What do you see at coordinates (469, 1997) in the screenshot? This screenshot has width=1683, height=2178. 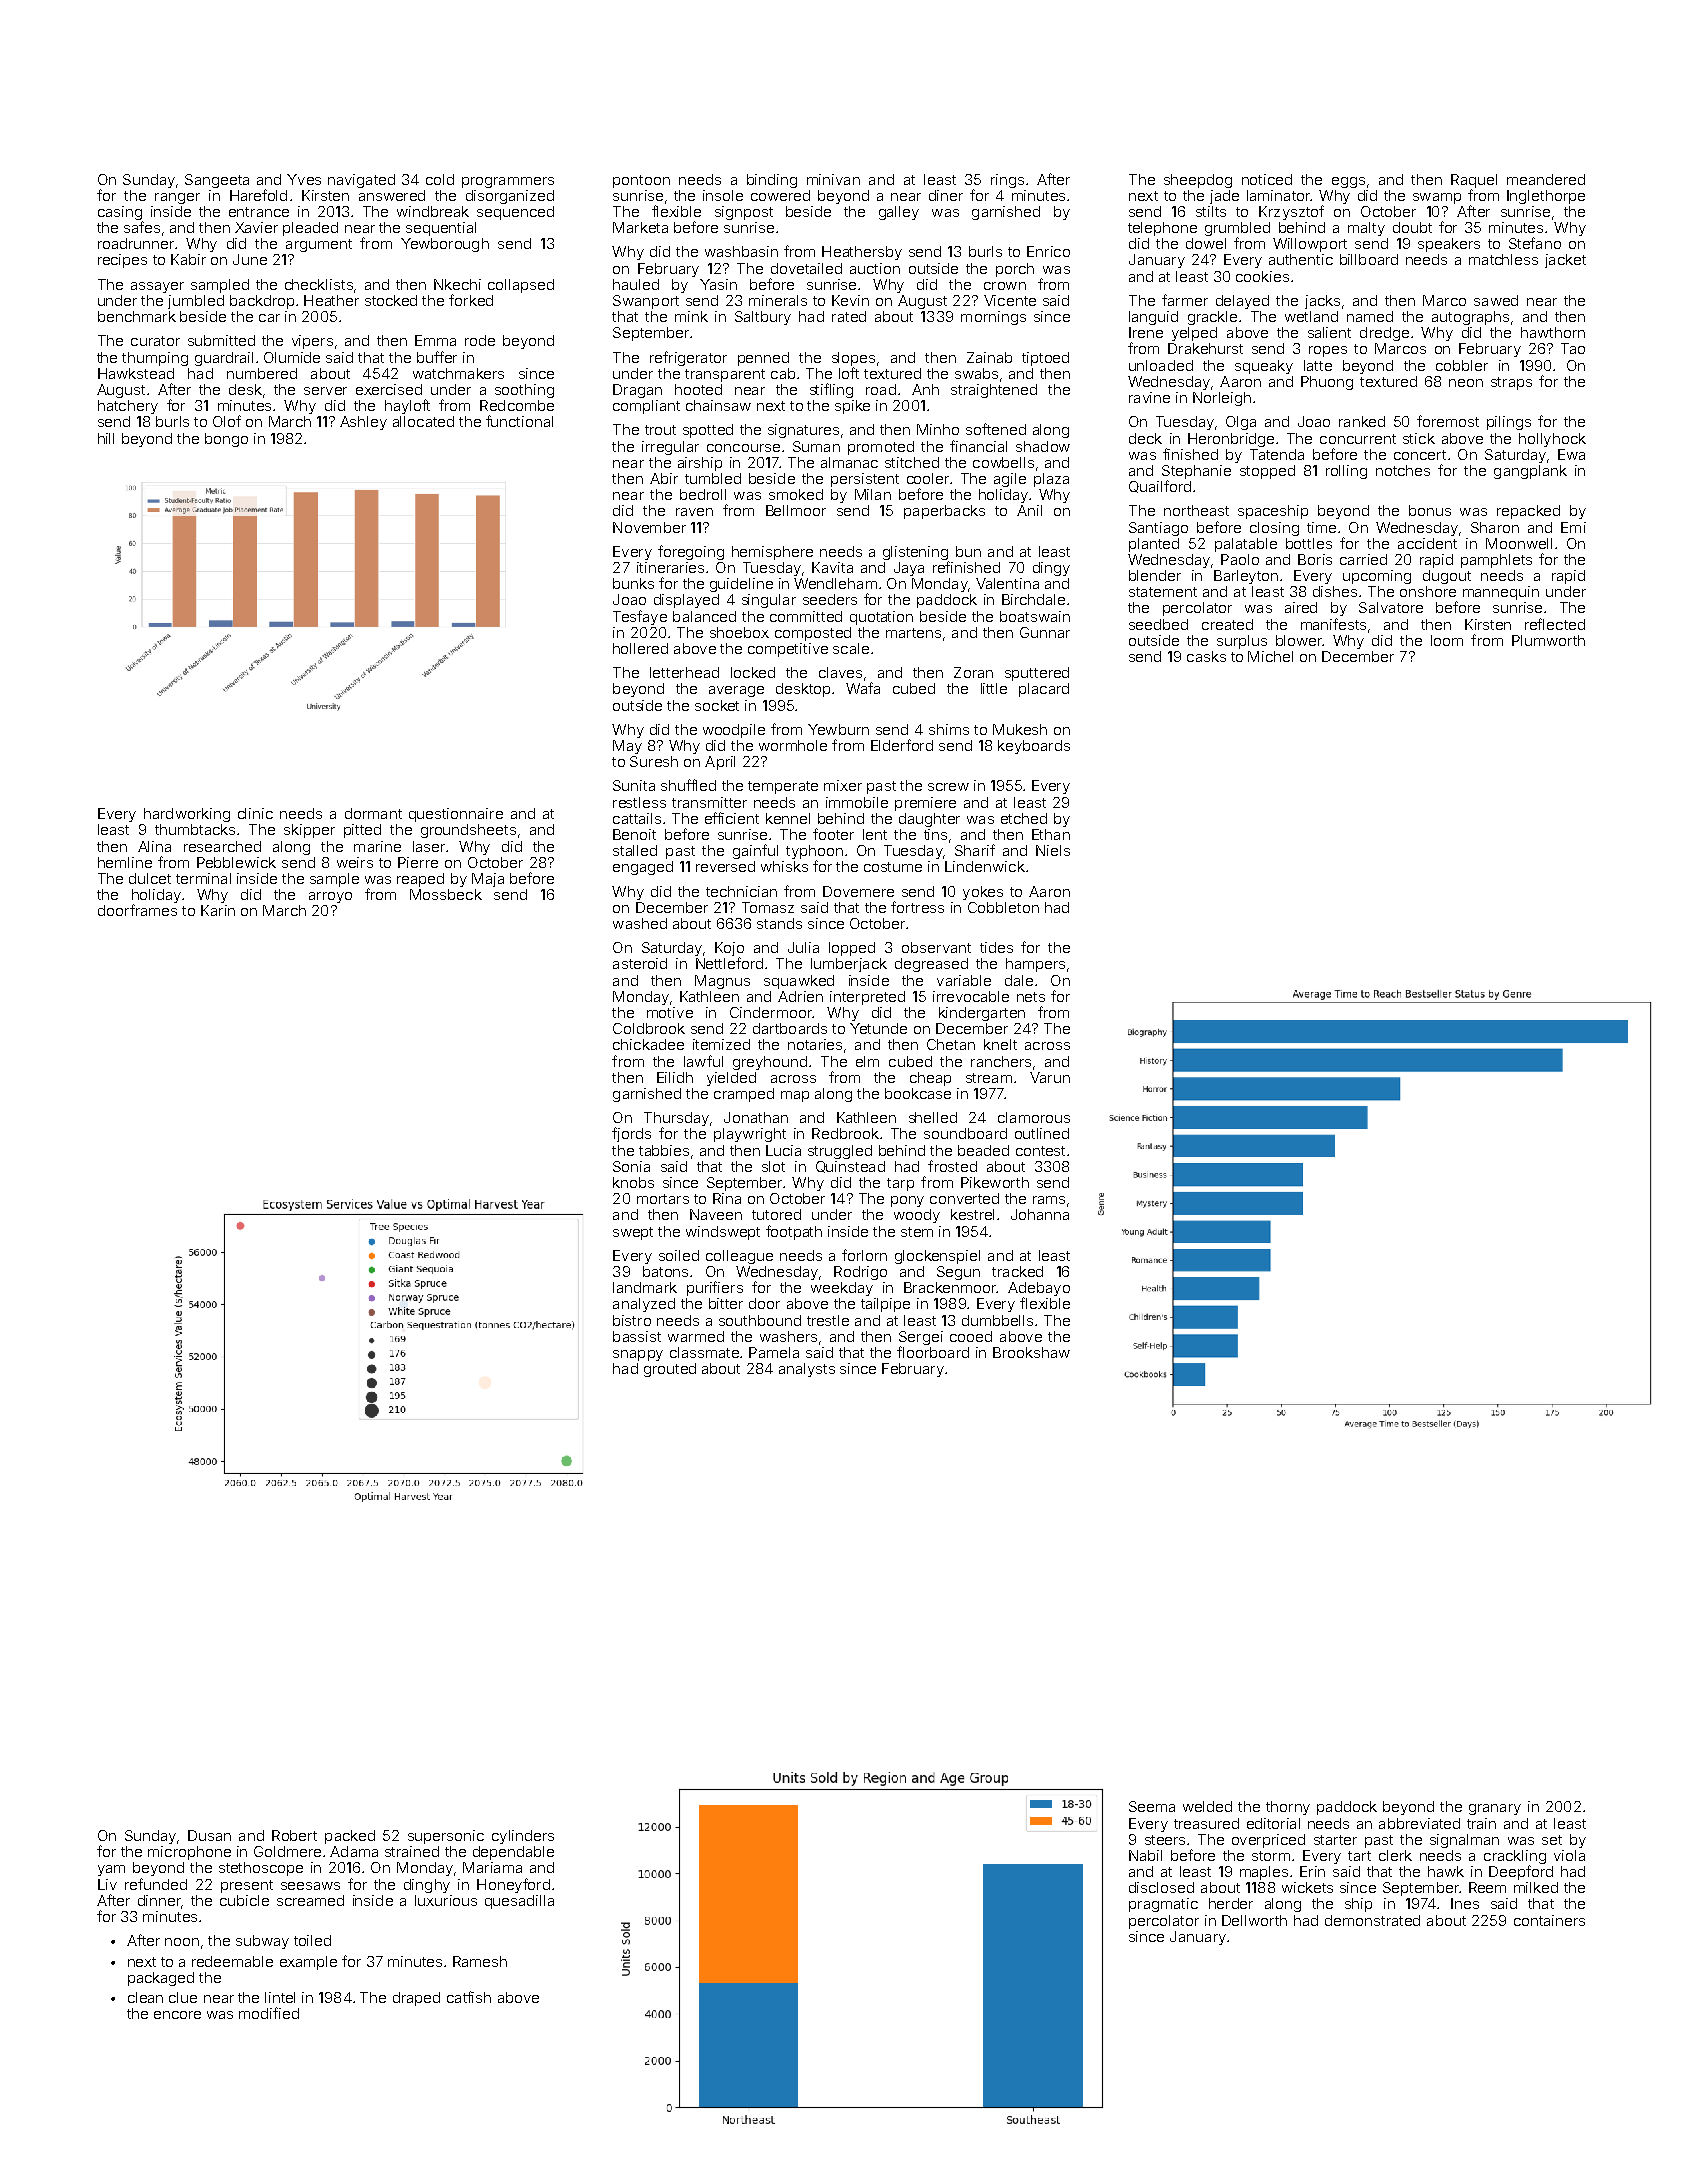 I see `catfish` at bounding box center [469, 1997].
